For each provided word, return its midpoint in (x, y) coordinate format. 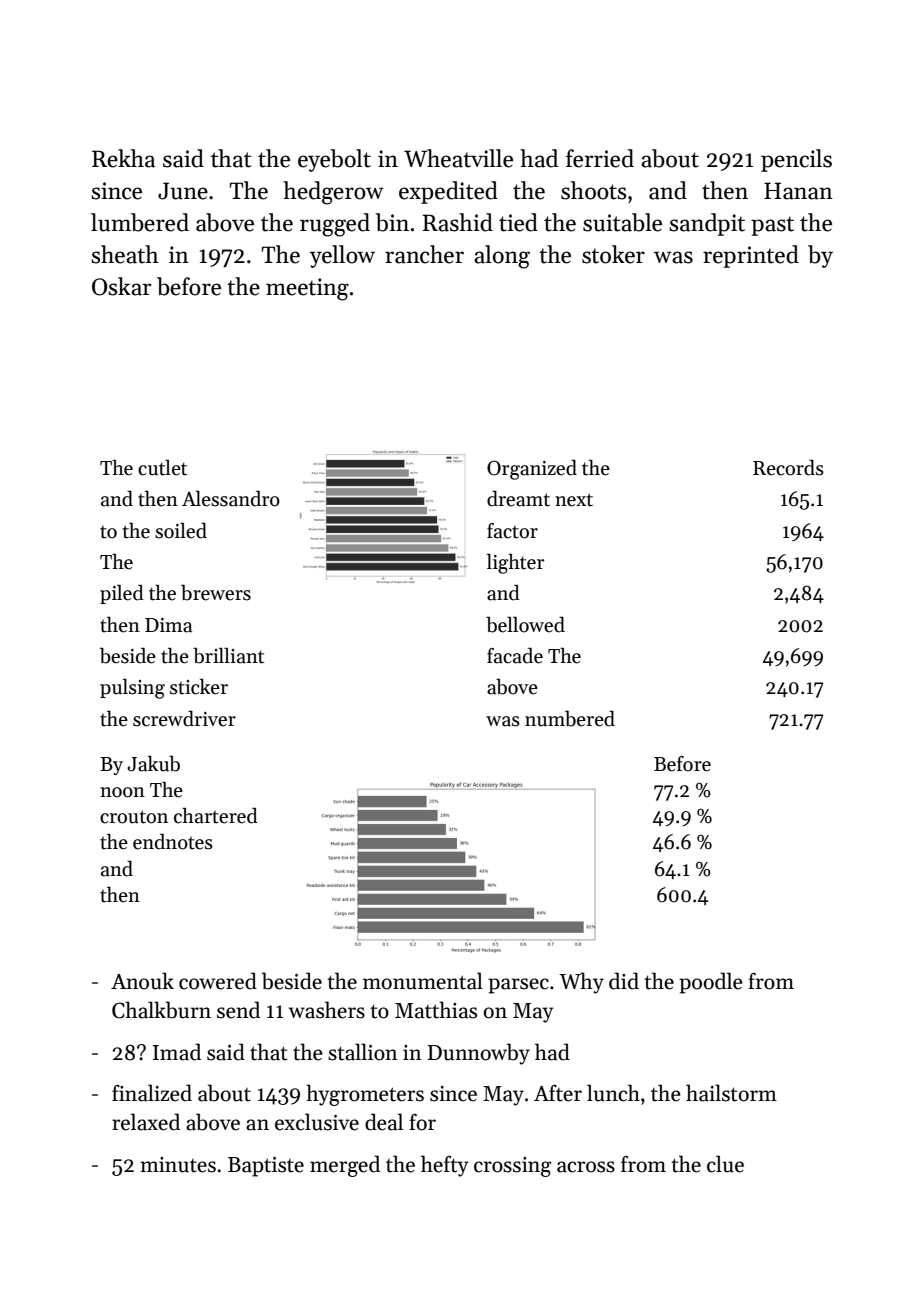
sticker (199, 686)
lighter (516, 563)
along (502, 257)
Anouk (142, 981)
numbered (570, 718)
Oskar (121, 286)
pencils (796, 160)
